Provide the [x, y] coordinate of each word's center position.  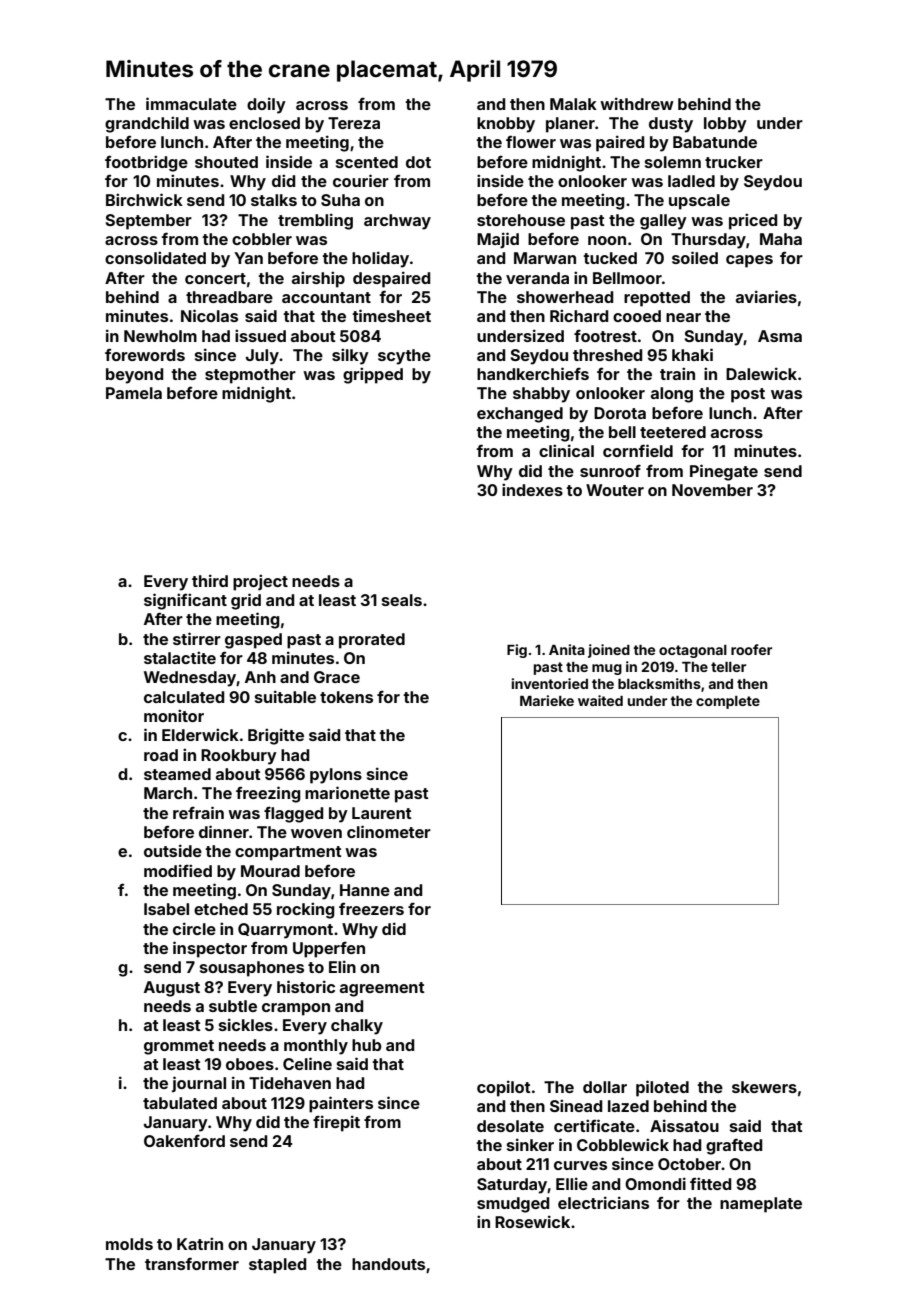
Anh [260, 677]
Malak [573, 104]
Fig [517, 651]
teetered [673, 432]
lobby [725, 125]
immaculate [191, 103]
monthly [316, 1047]
